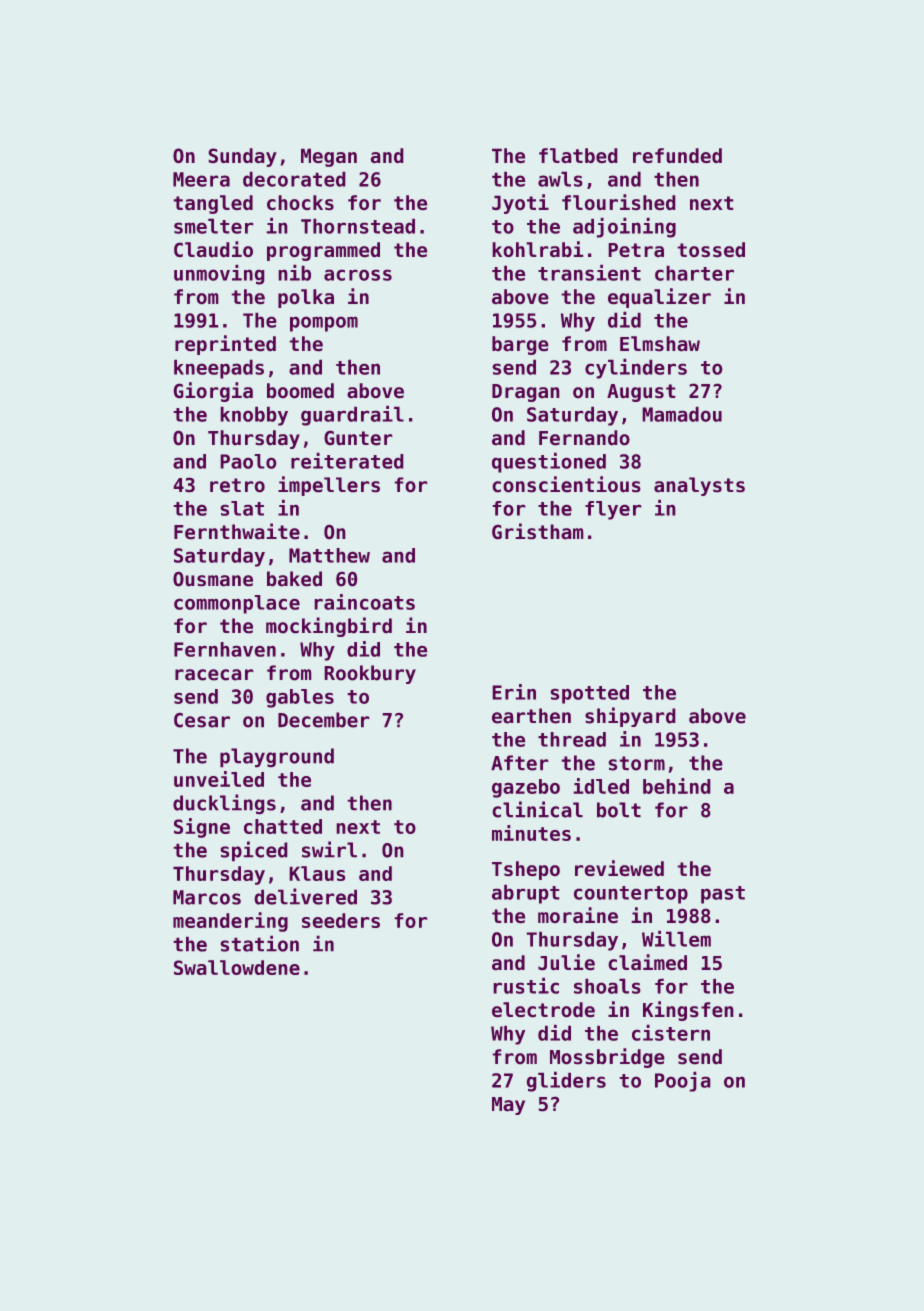 The width and height of the image is (924, 1311). I want to click on chatted, so click(283, 826).
